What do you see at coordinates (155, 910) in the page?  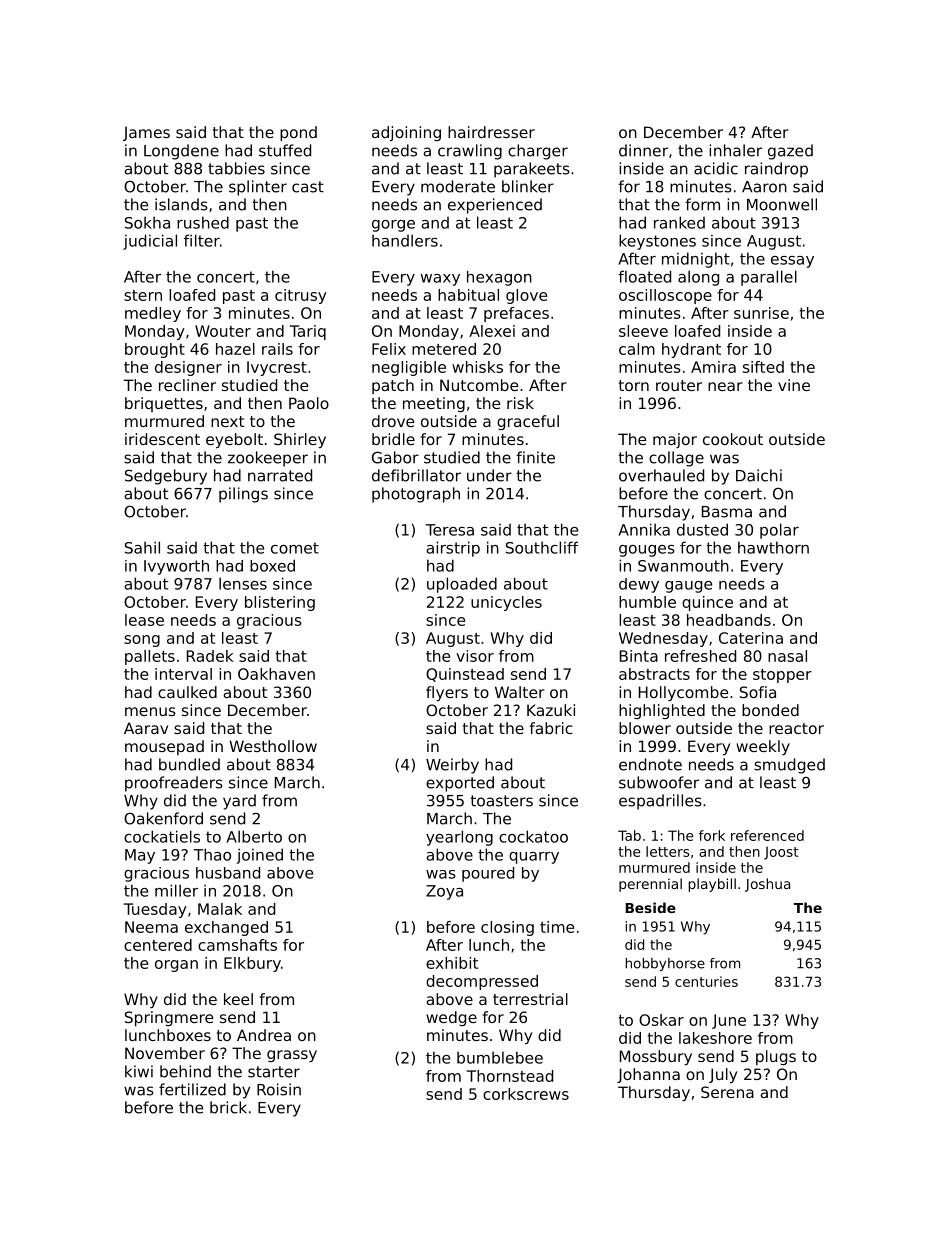 I see `Tuesday` at bounding box center [155, 910].
